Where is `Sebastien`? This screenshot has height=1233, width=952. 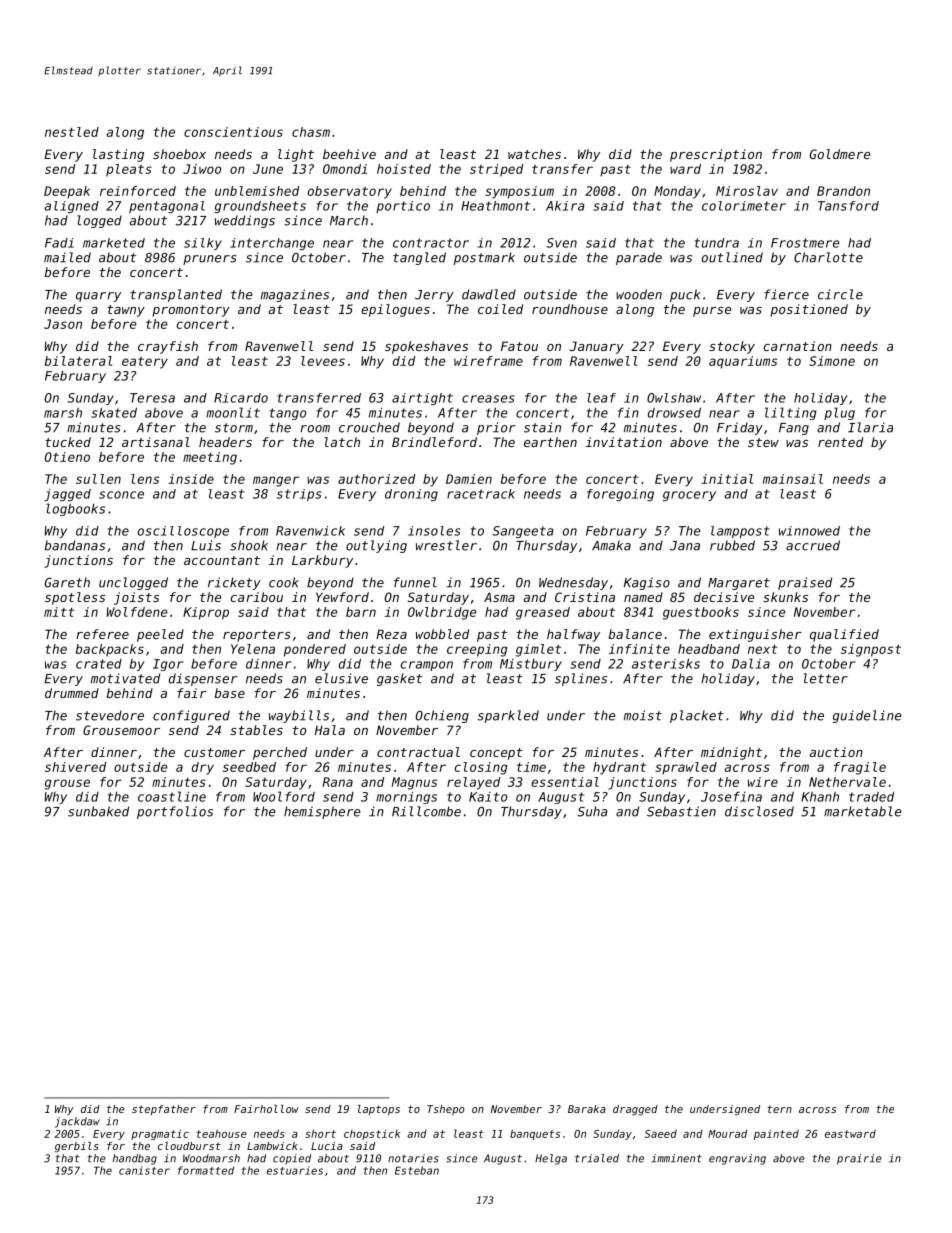
Sebastien is located at coordinates (681, 811).
